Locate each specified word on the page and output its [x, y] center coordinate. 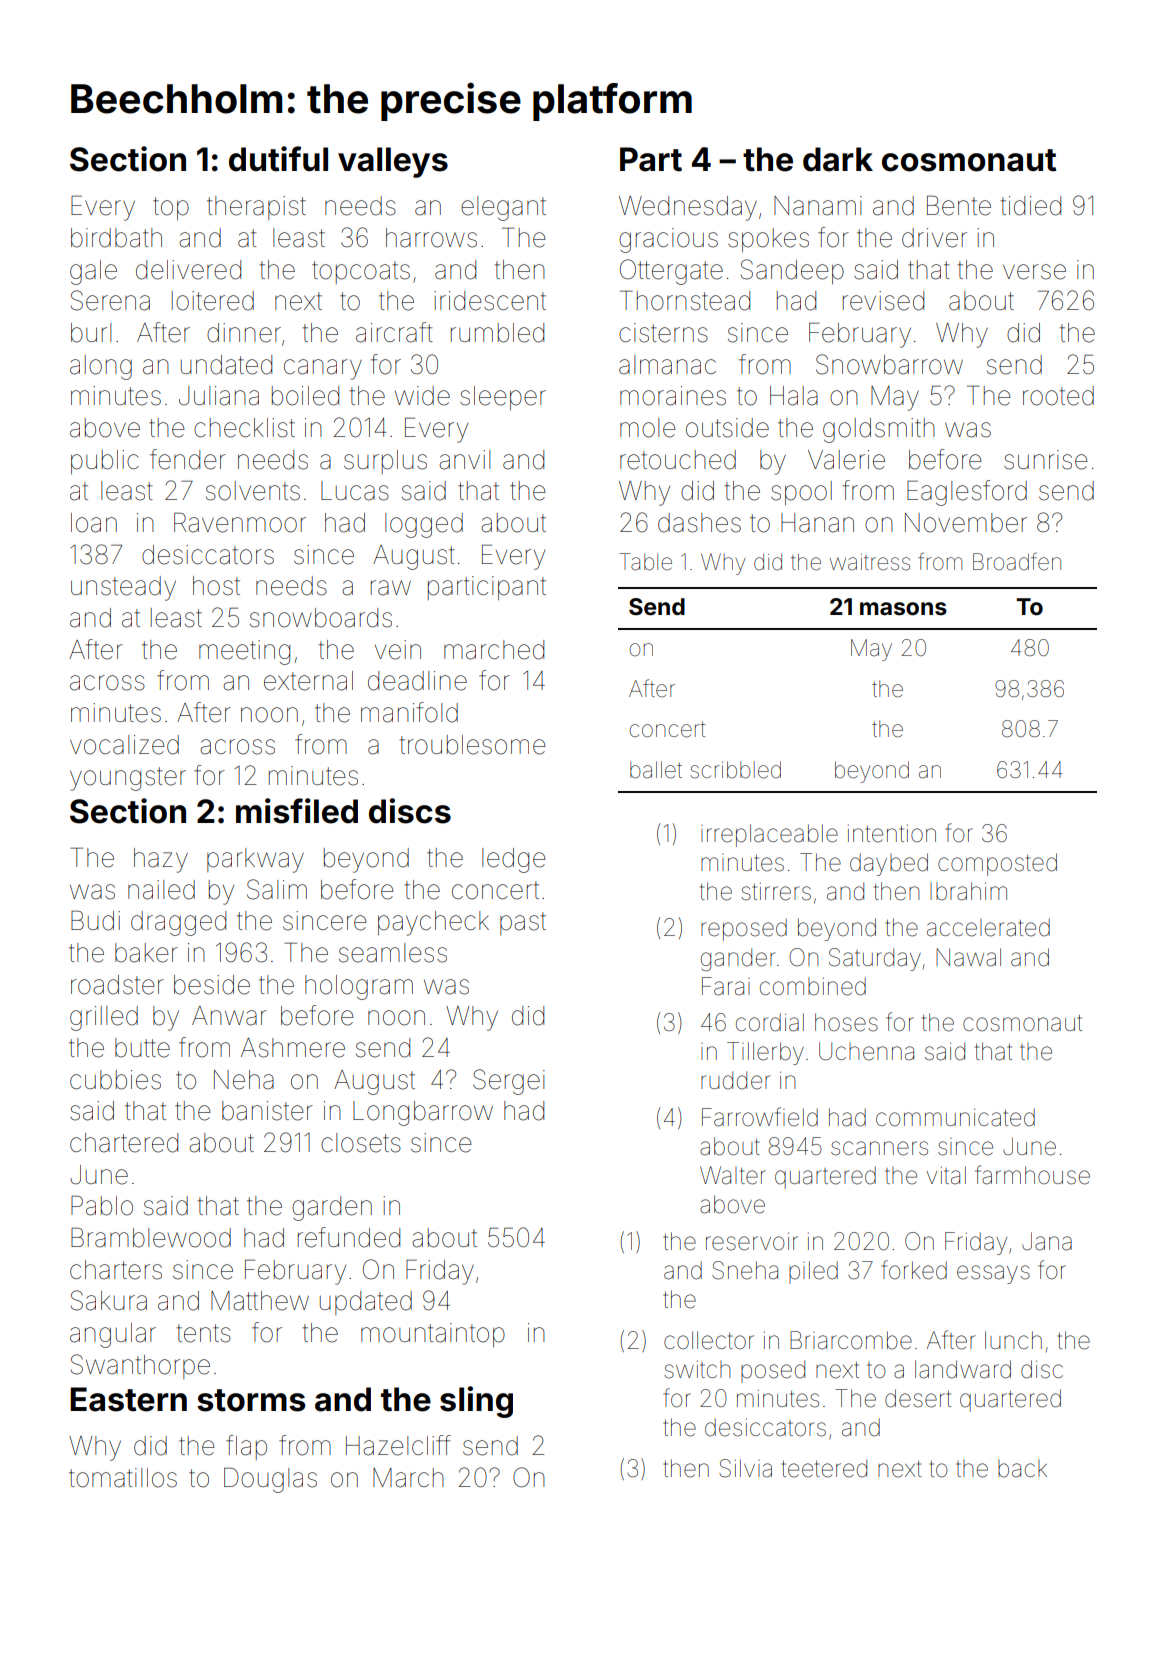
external [308, 681]
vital [946, 1175]
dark [838, 159]
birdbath [116, 238]
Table [645, 562]
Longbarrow [423, 1113]
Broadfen [1017, 562]
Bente [959, 206]
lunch [1013, 1340]
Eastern [128, 1399]
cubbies [115, 1080]
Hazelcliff [398, 1445]
